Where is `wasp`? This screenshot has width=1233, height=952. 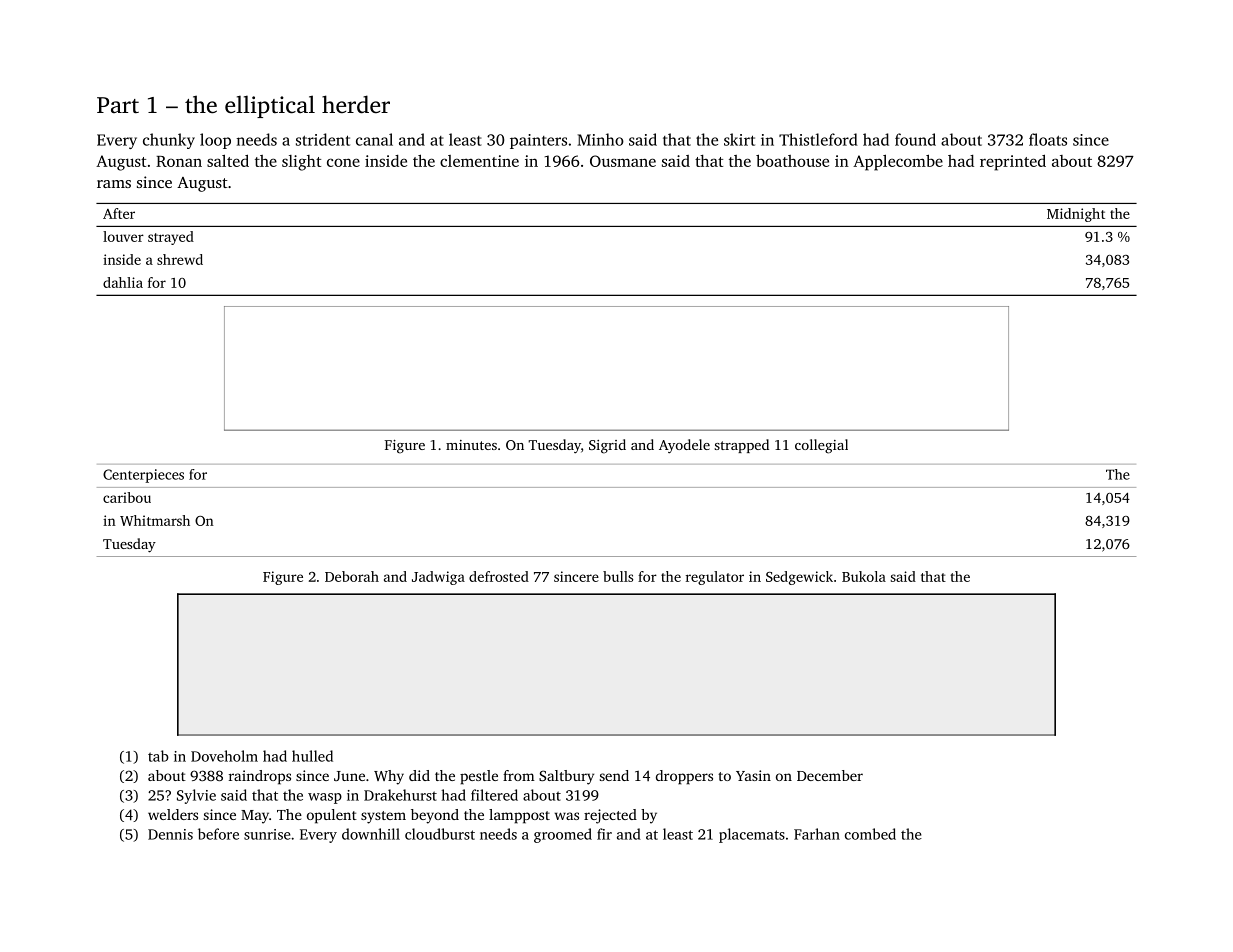 wasp is located at coordinates (325, 798).
